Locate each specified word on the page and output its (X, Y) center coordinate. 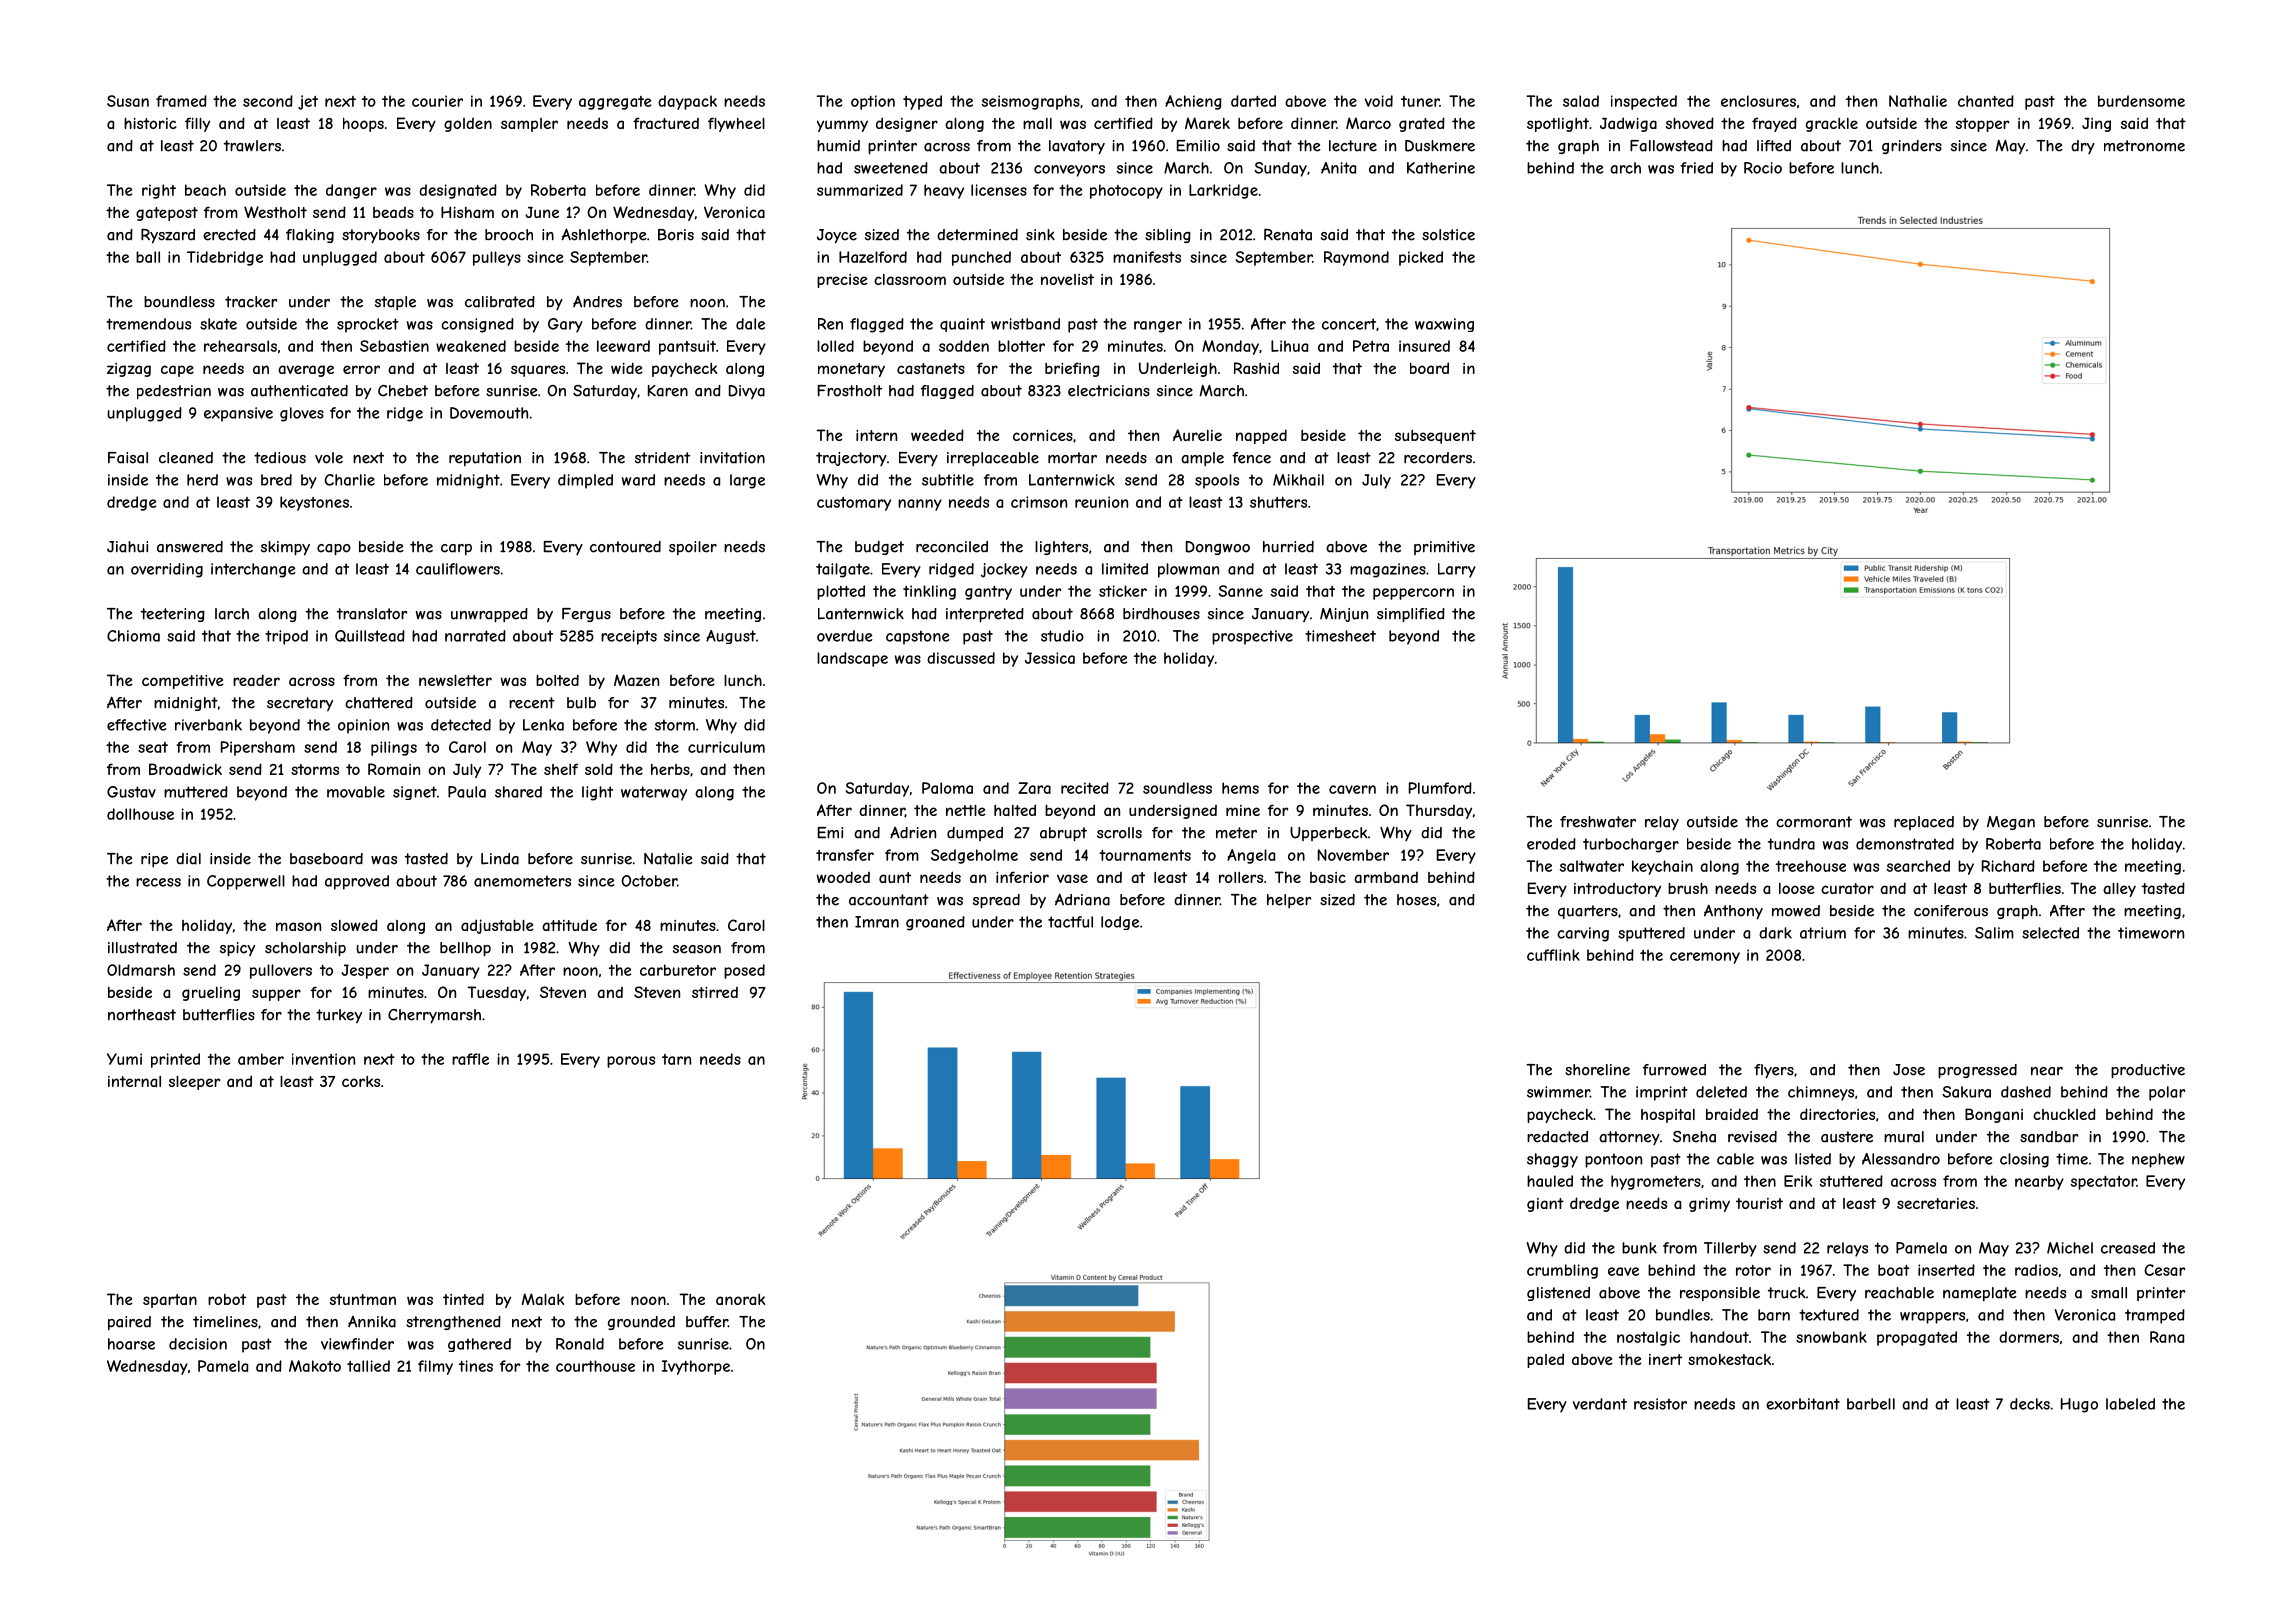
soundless (1177, 788)
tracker (251, 302)
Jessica (1050, 658)
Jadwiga (1628, 124)
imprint (1662, 1093)
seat (153, 747)
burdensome (2141, 101)
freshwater (1598, 822)
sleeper (194, 1083)
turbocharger (1631, 845)
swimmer (1558, 1092)
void (1379, 101)
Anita (1338, 168)
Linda (500, 859)
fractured (666, 123)
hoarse (131, 1344)
